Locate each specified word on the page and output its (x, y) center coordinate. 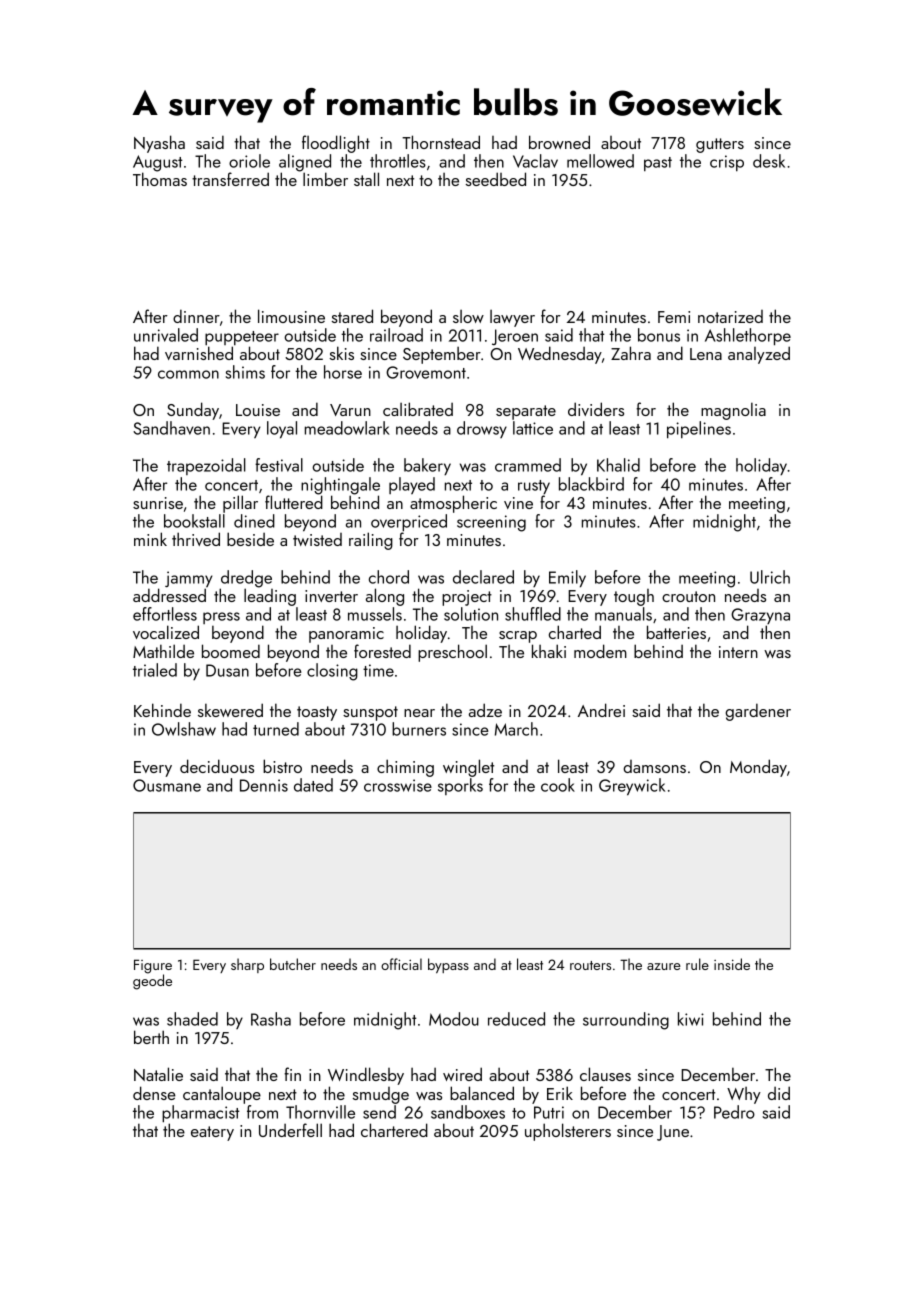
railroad (396, 335)
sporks (460, 786)
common (188, 374)
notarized (730, 316)
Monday (758, 768)
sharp (247, 965)
